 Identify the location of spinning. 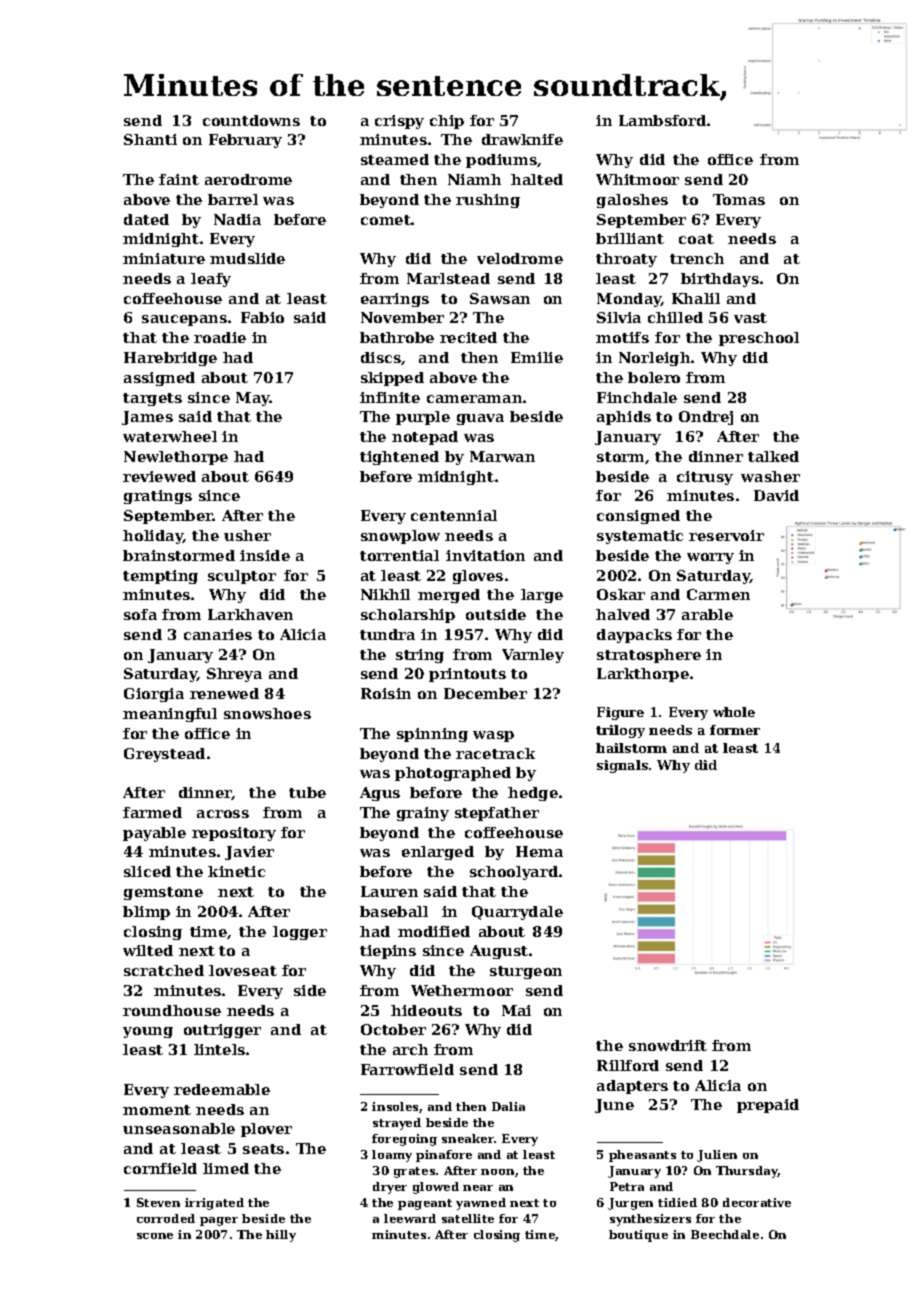
(432, 735).
